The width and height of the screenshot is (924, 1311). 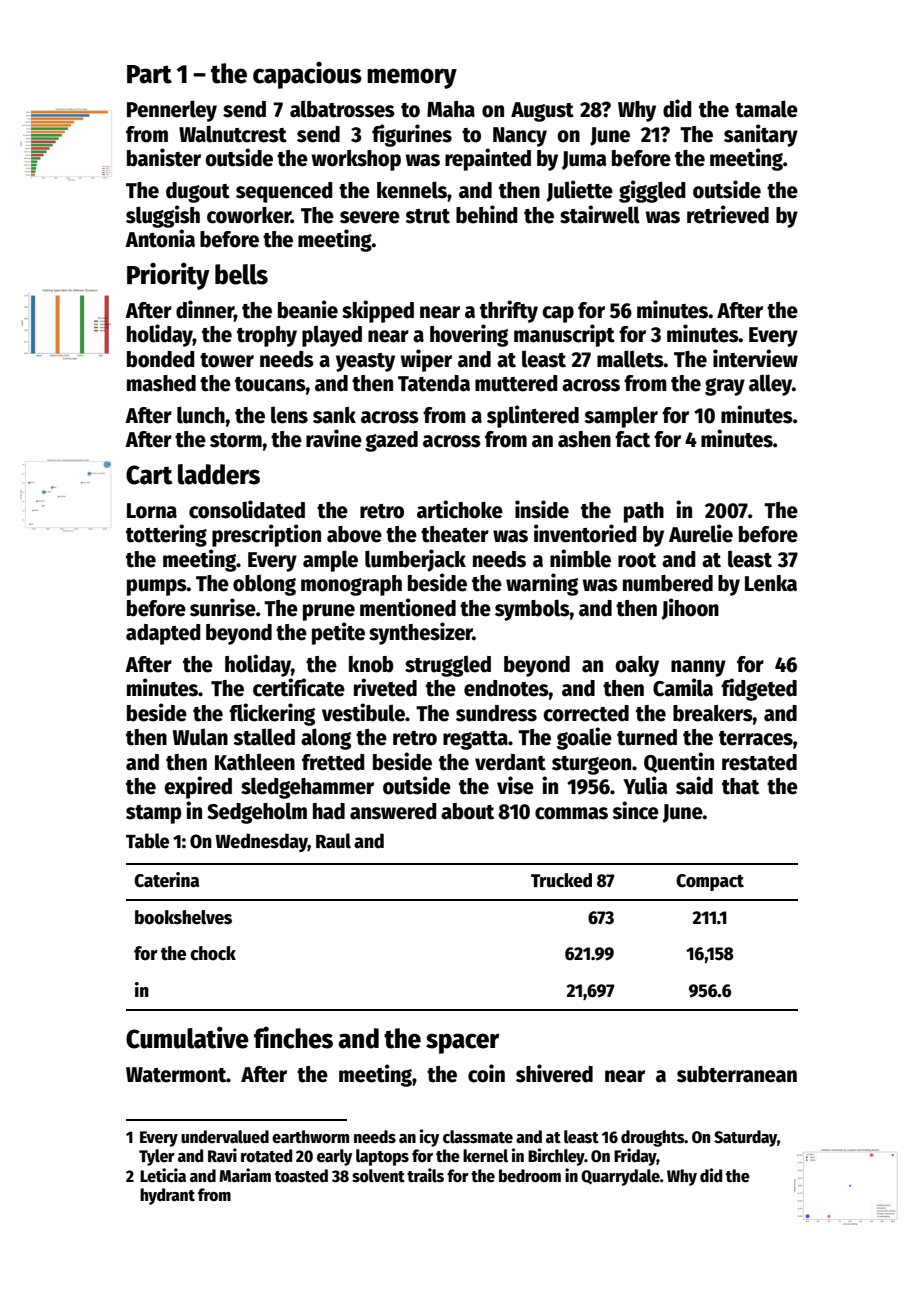 I want to click on hydrant, so click(x=167, y=1196).
